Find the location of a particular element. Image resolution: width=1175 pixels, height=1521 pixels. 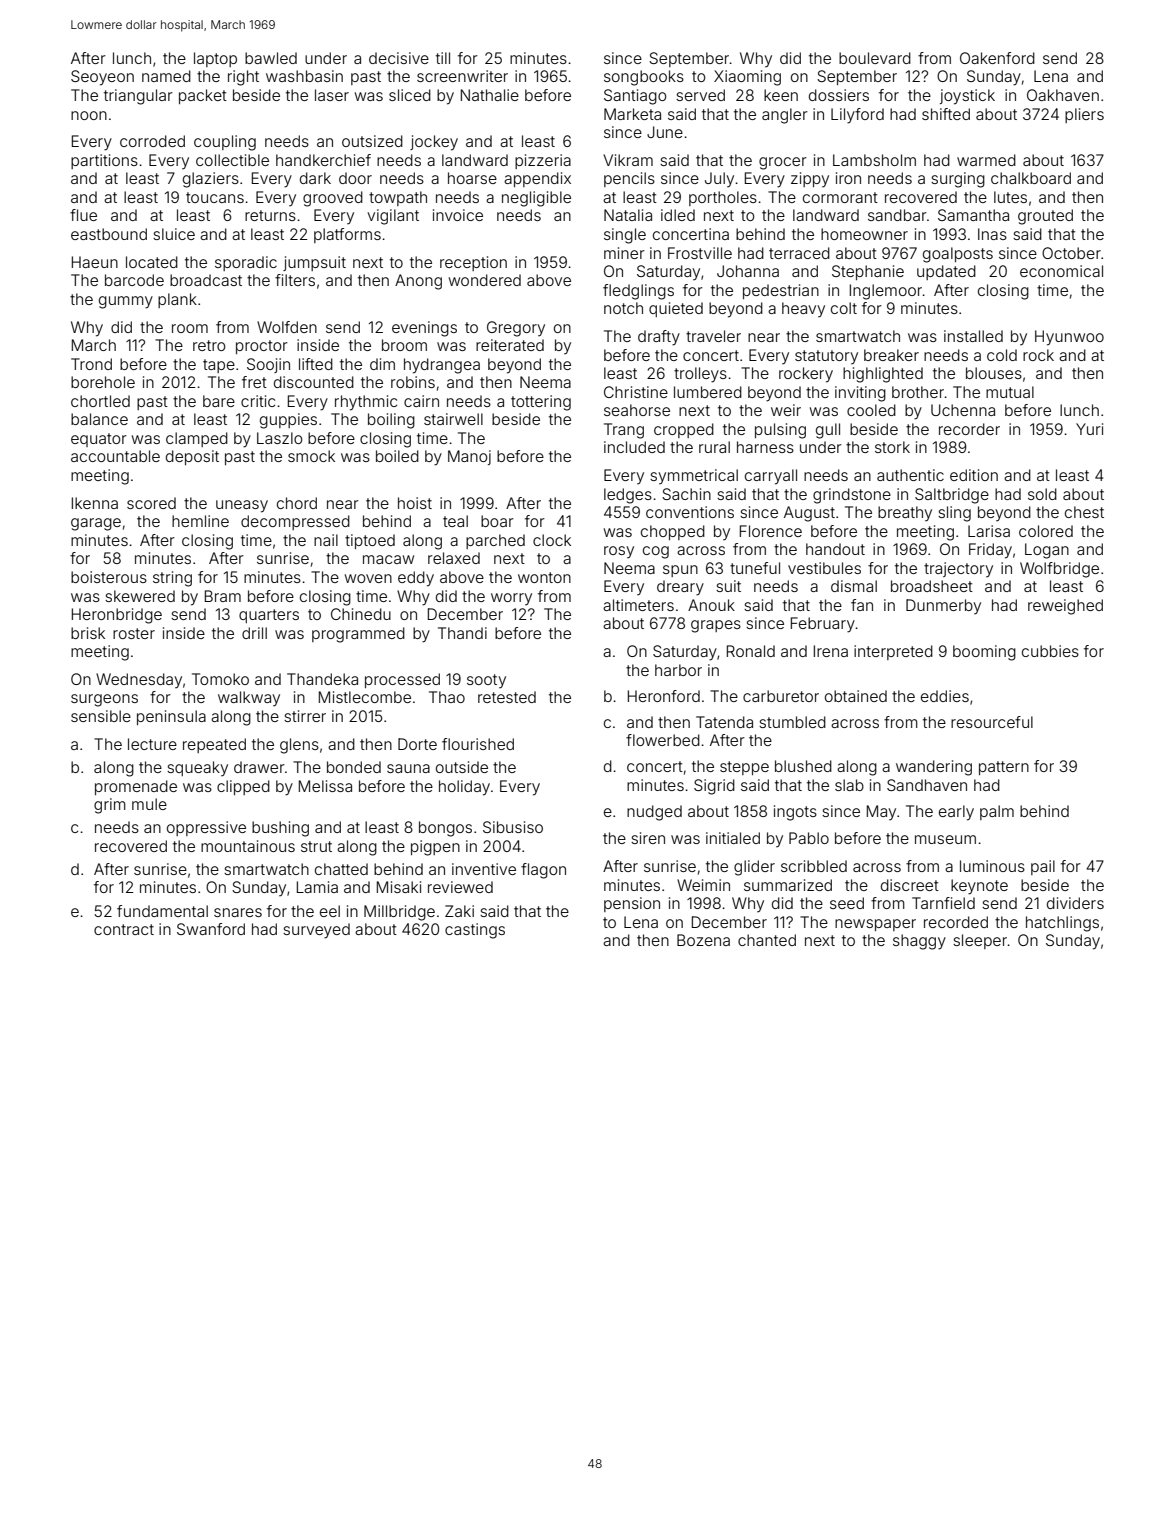

Oakhaven is located at coordinates (1063, 95).
